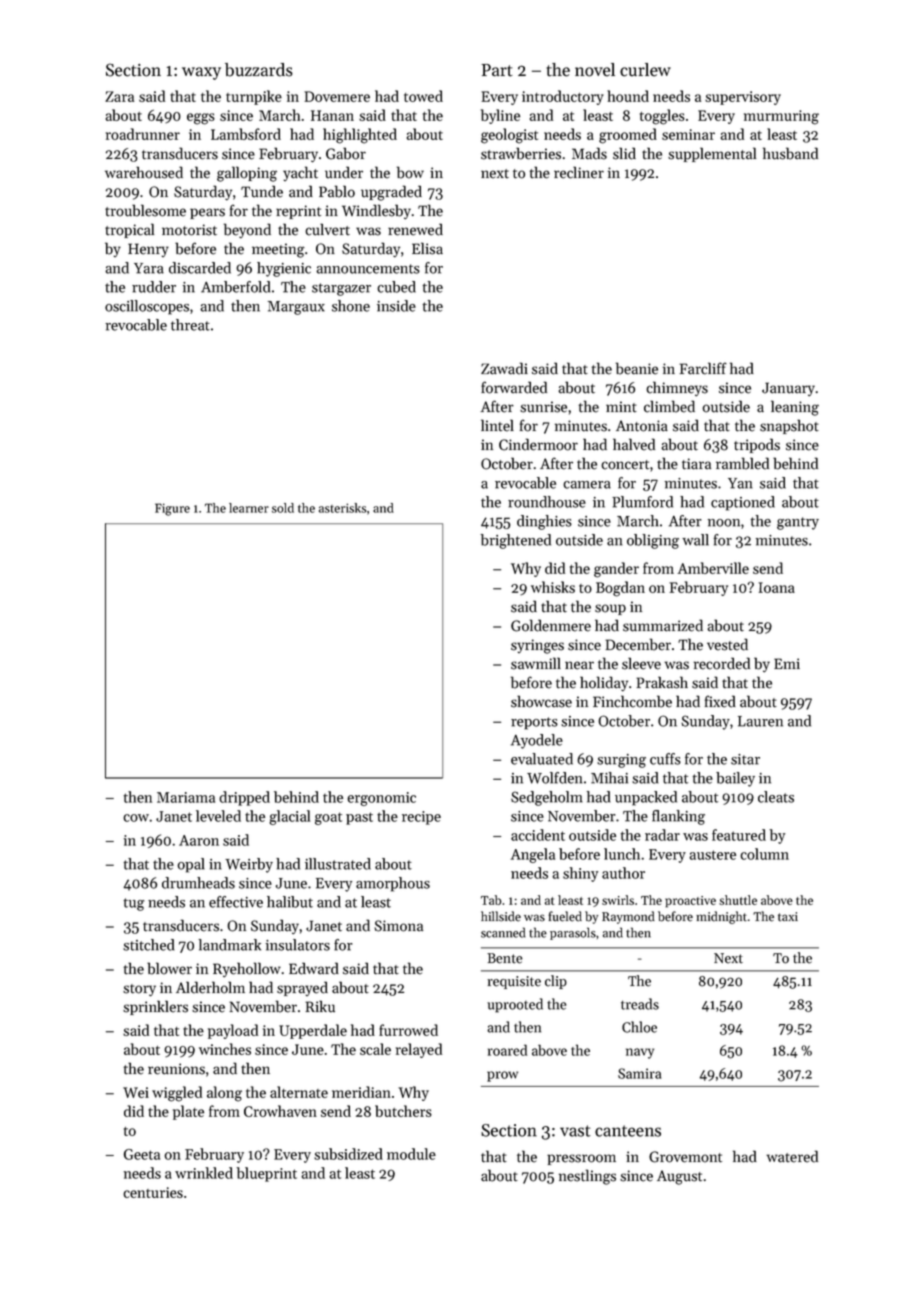  Describe the element at coordinates (186, 797) in the image. I see `Mariama` at that location.
